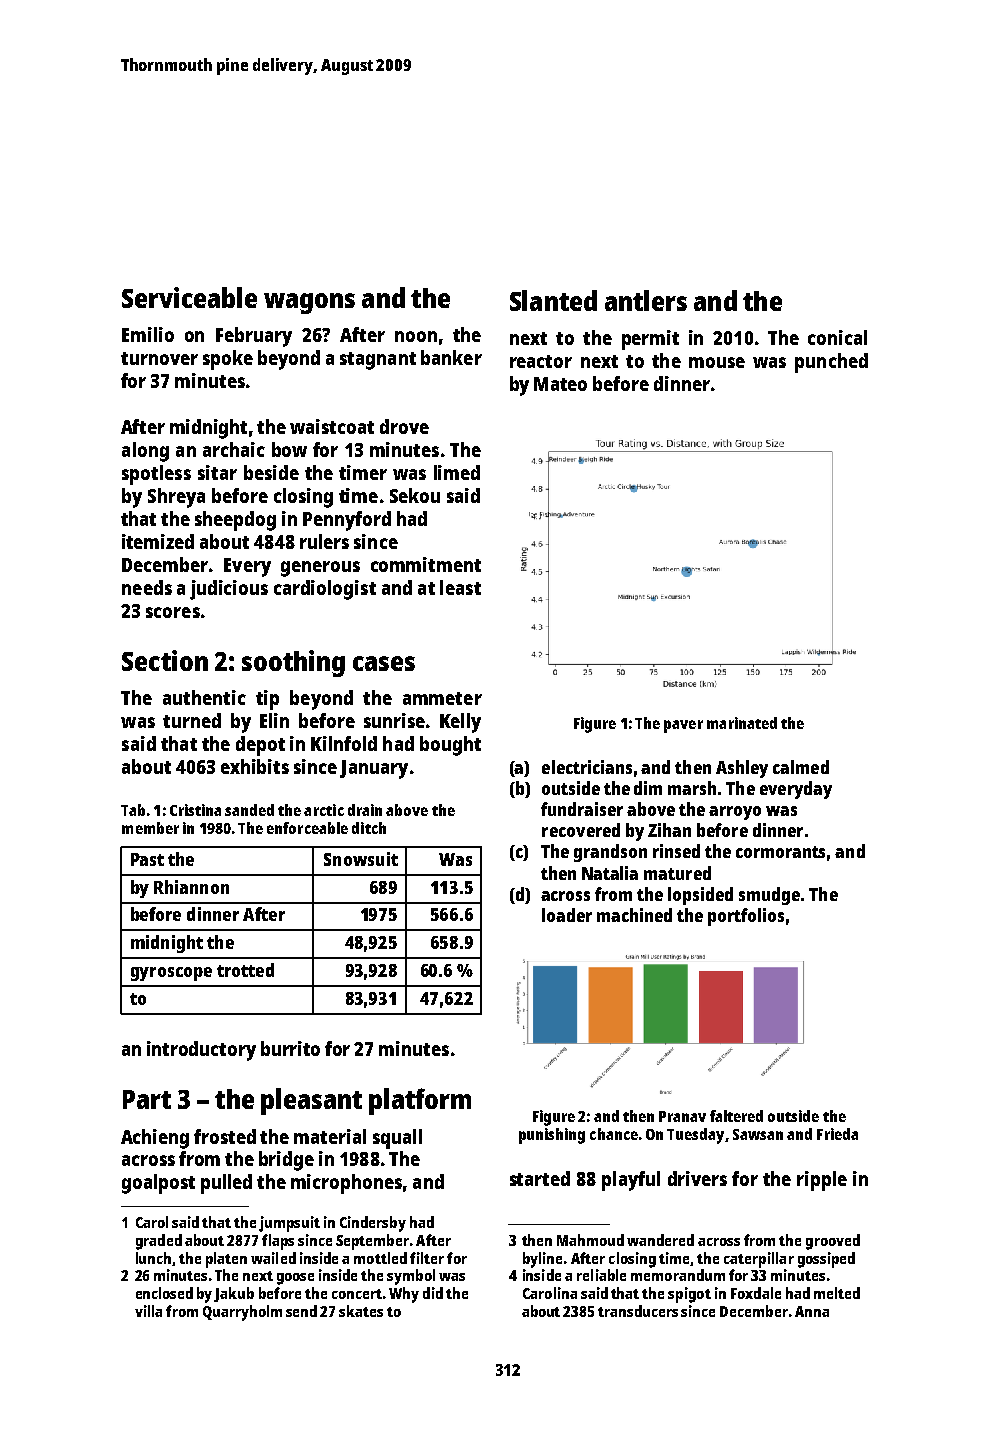  Describe the element at coordinates (682, 1116) in the screenshot. I see `Pranav` at that location.
